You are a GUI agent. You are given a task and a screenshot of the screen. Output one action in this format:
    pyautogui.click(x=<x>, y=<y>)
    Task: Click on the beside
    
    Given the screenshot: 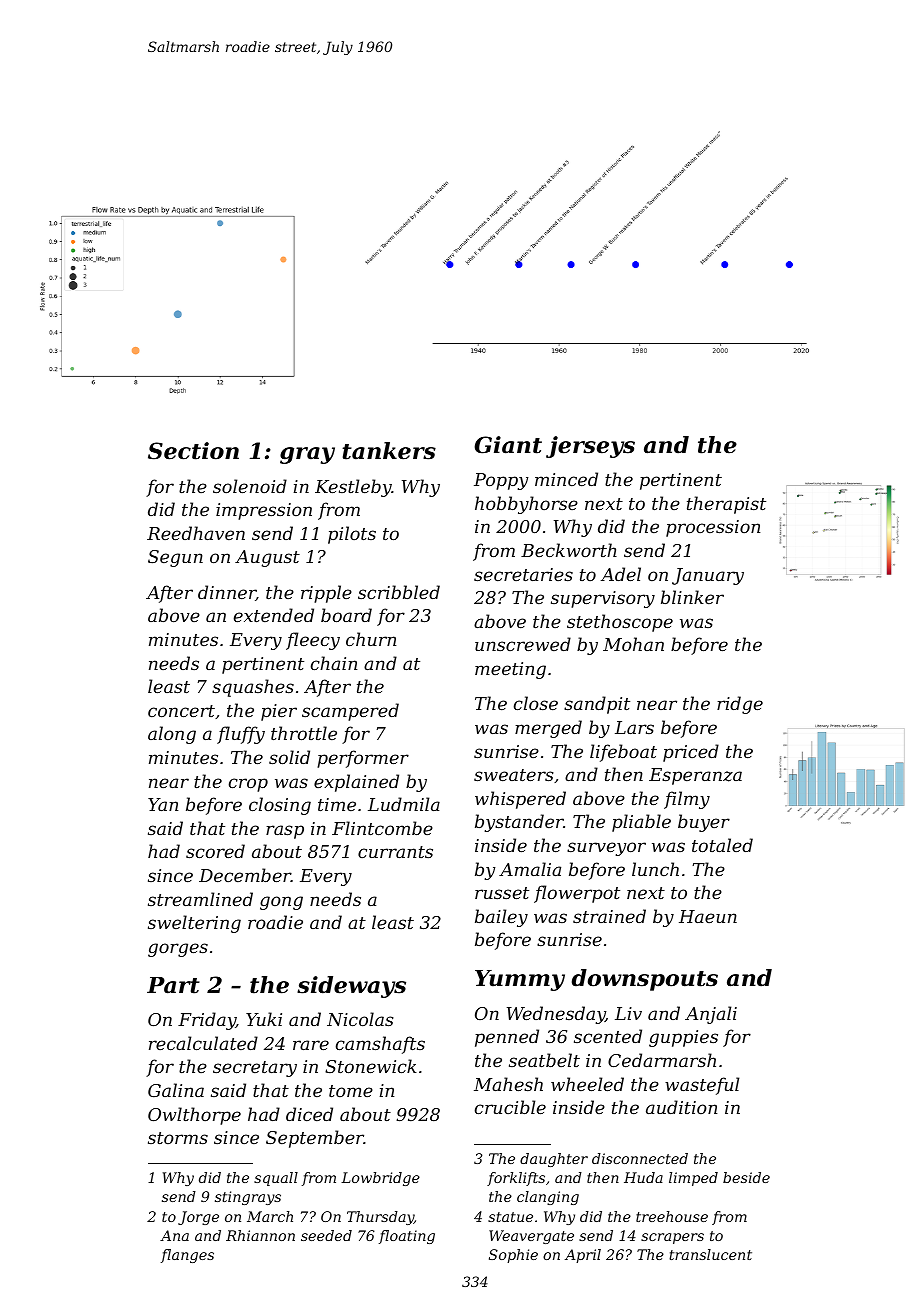 What is the action you would take?
    pyautogui.click(x=746, y=1177)
